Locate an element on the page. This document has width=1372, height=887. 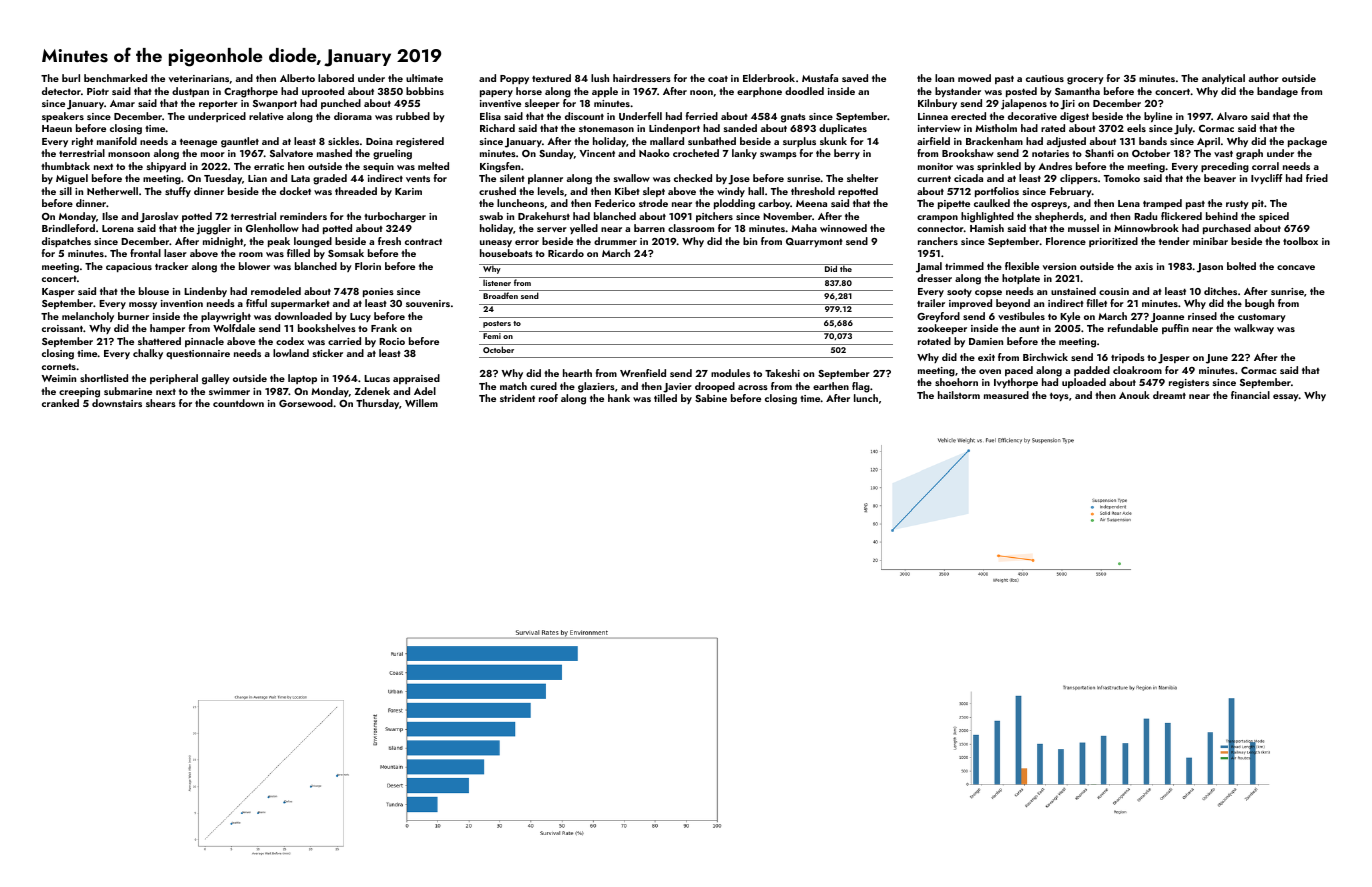
surplus is located at coordinates (799, 142).
